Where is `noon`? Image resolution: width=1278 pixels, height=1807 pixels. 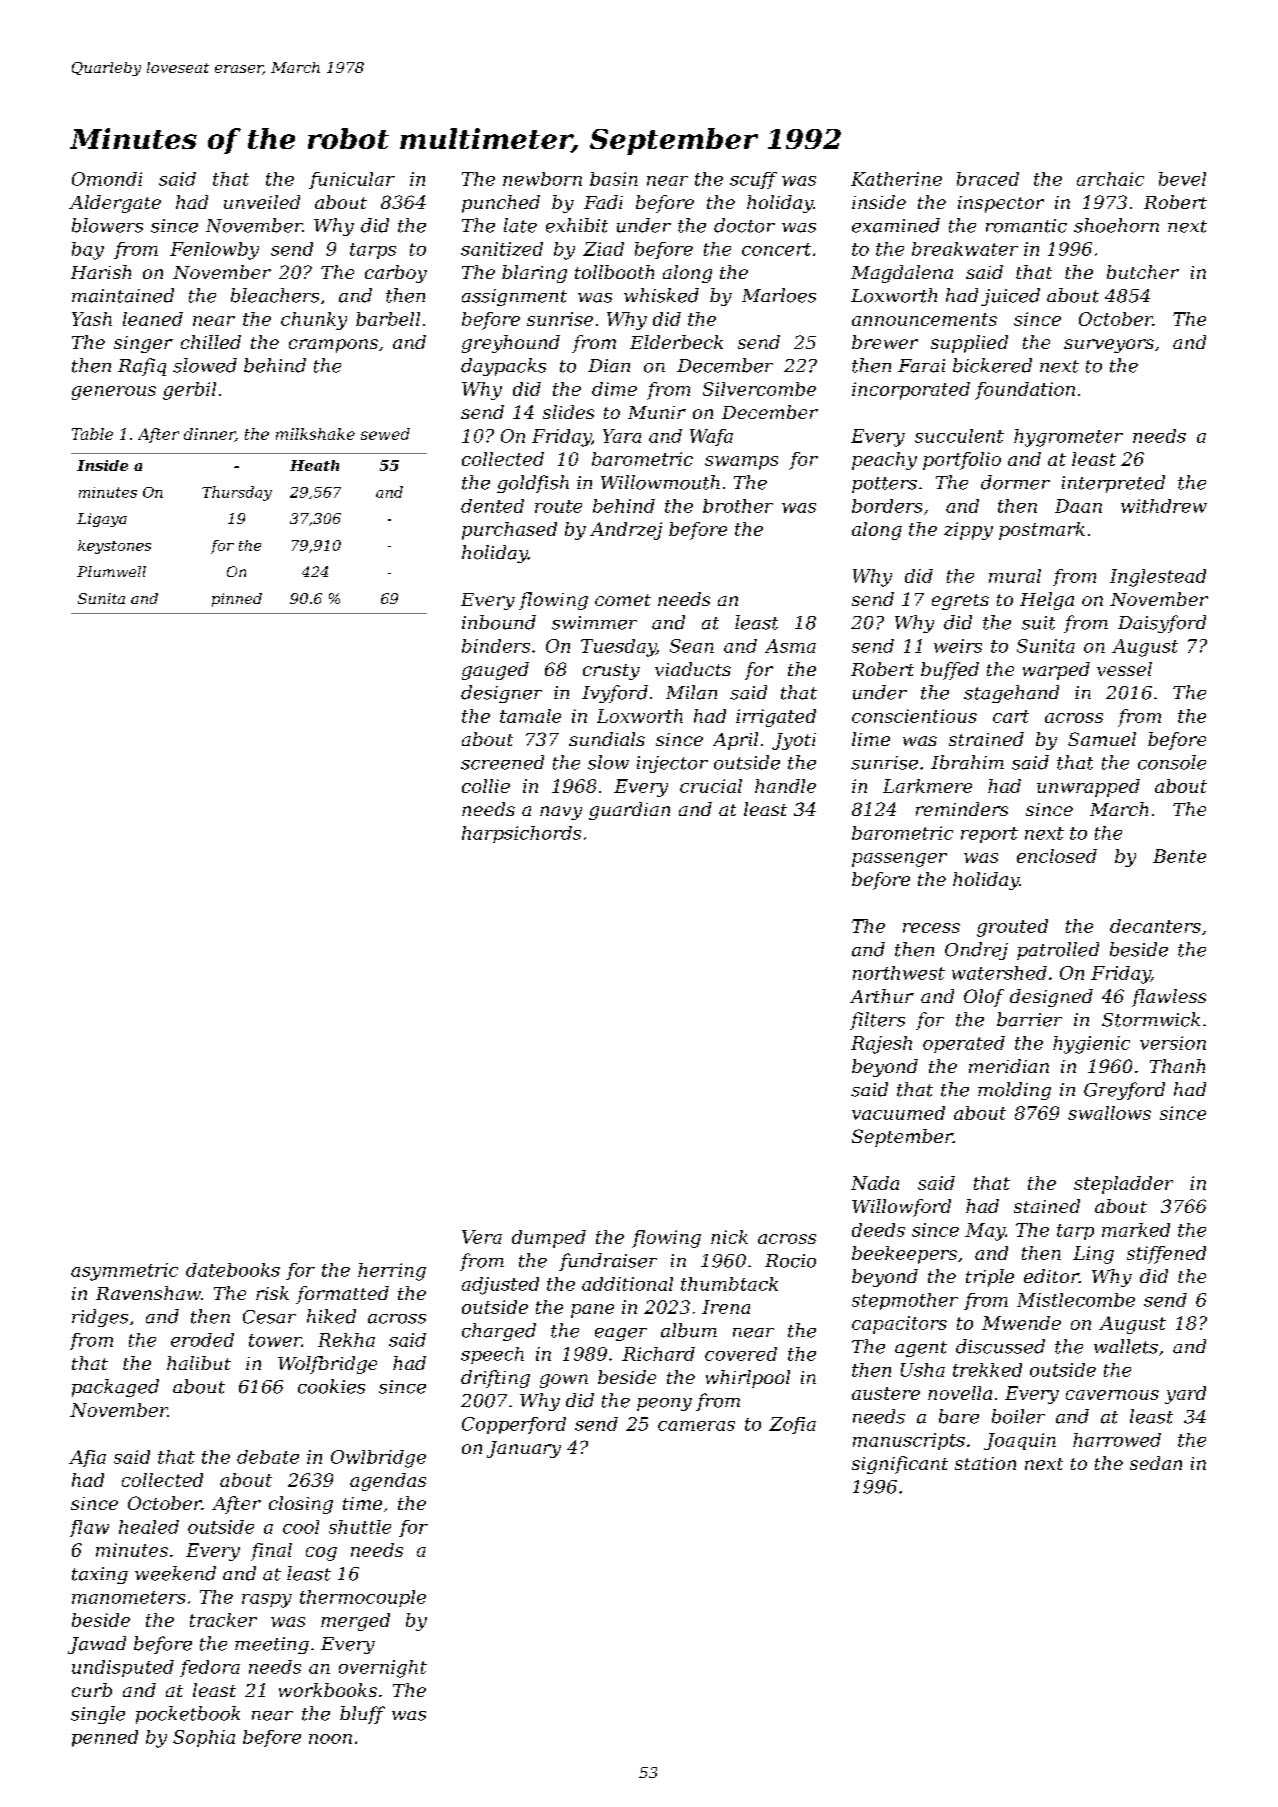
noon is located at coordinates (330, 1739).
